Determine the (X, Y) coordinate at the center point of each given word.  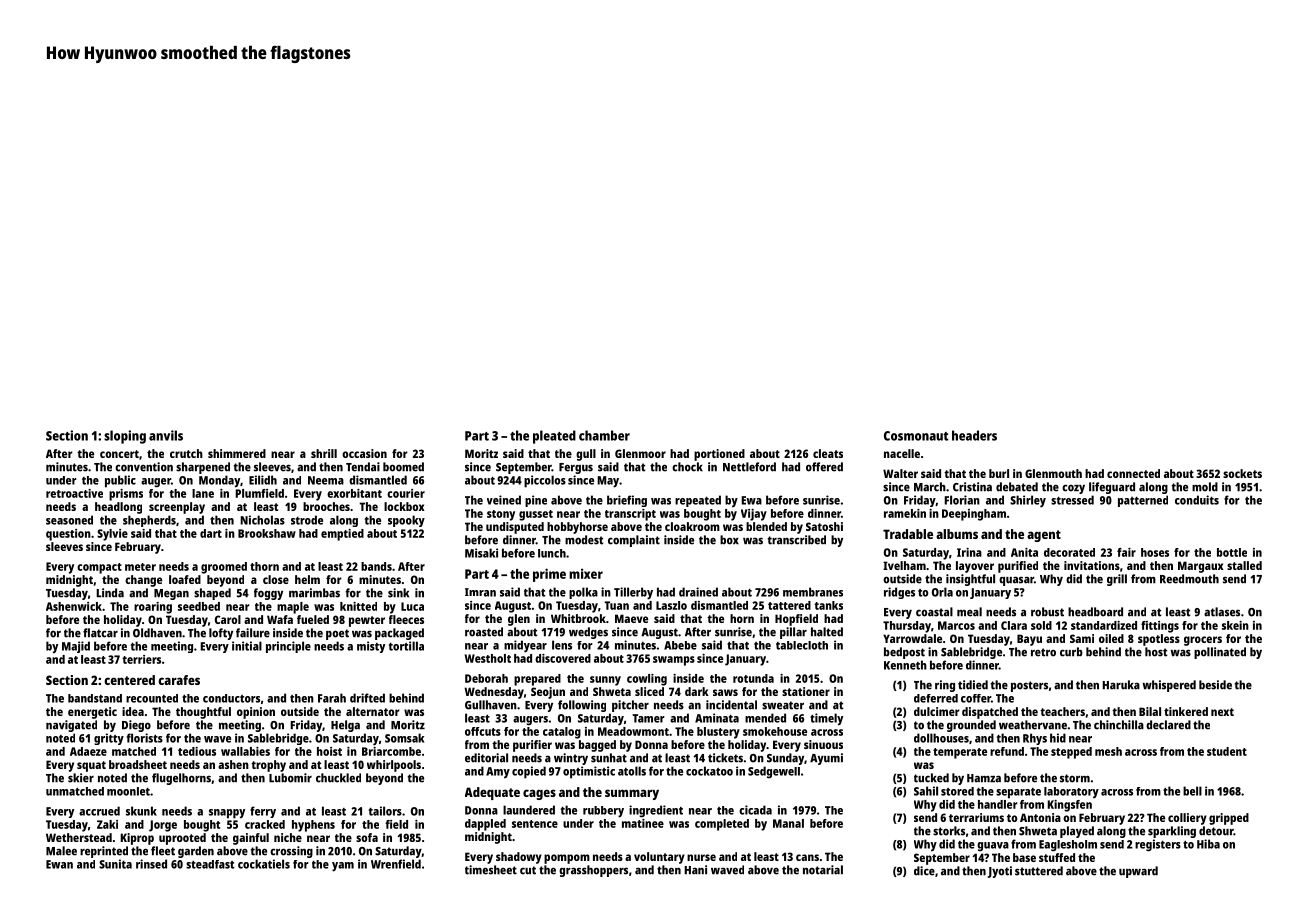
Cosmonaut (916, 436)
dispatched (990, 713)
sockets (1242, 473)
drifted (367, 698)
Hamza (984, 778)
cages (539, 794)
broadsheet (138, 764)
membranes (813, 592)
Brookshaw (267, 533)
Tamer (648, 718)
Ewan (59, 864)
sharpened (203, 468)
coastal (934, 612)
